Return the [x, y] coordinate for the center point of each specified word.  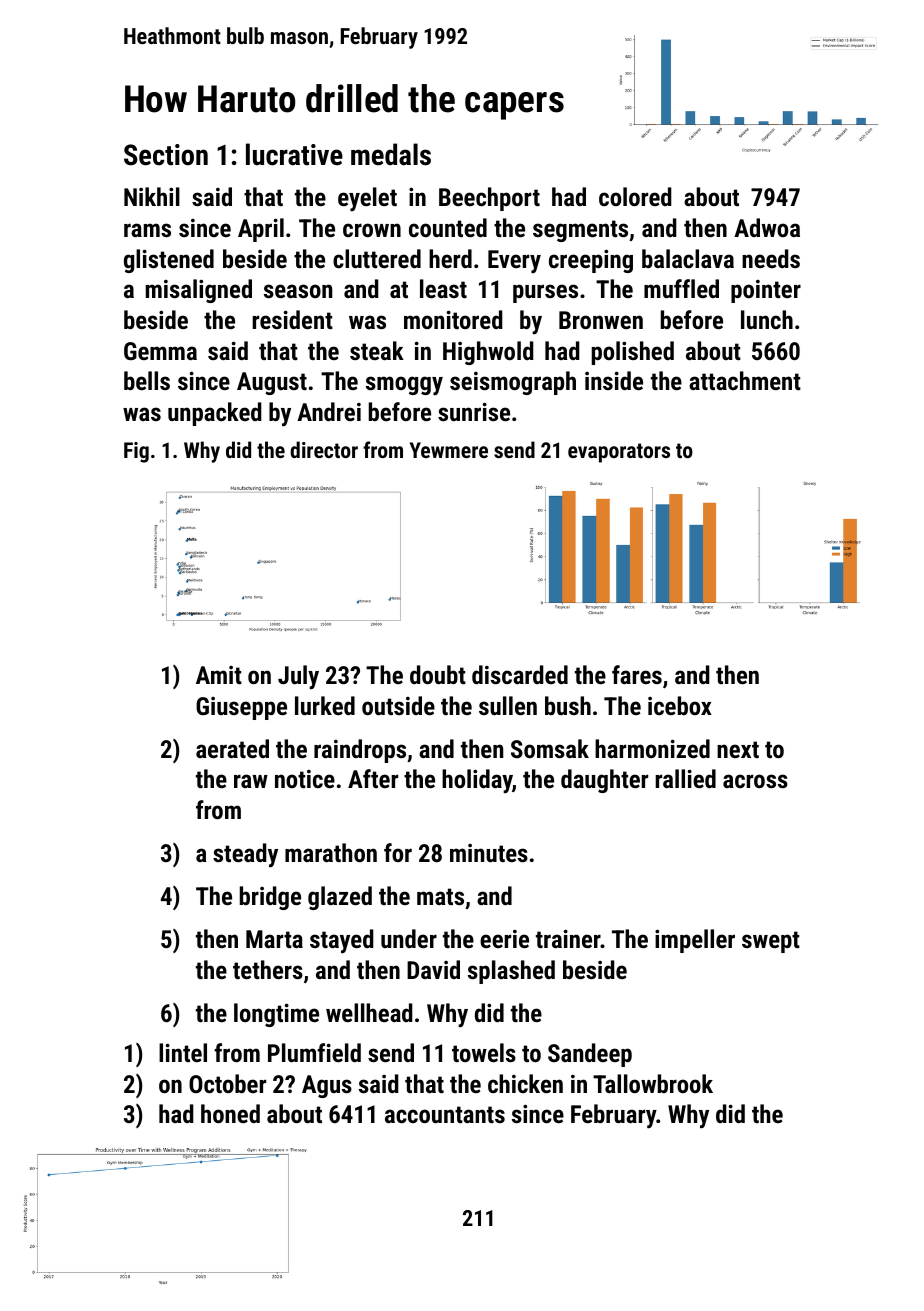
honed [230, 1113]
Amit [219, 675]
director [324, 449]
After [373, 778]
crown [372, 230]
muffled [681, 288]
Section [166, 155]
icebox [680, 705]
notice [305, 779]
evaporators [619, 453]
